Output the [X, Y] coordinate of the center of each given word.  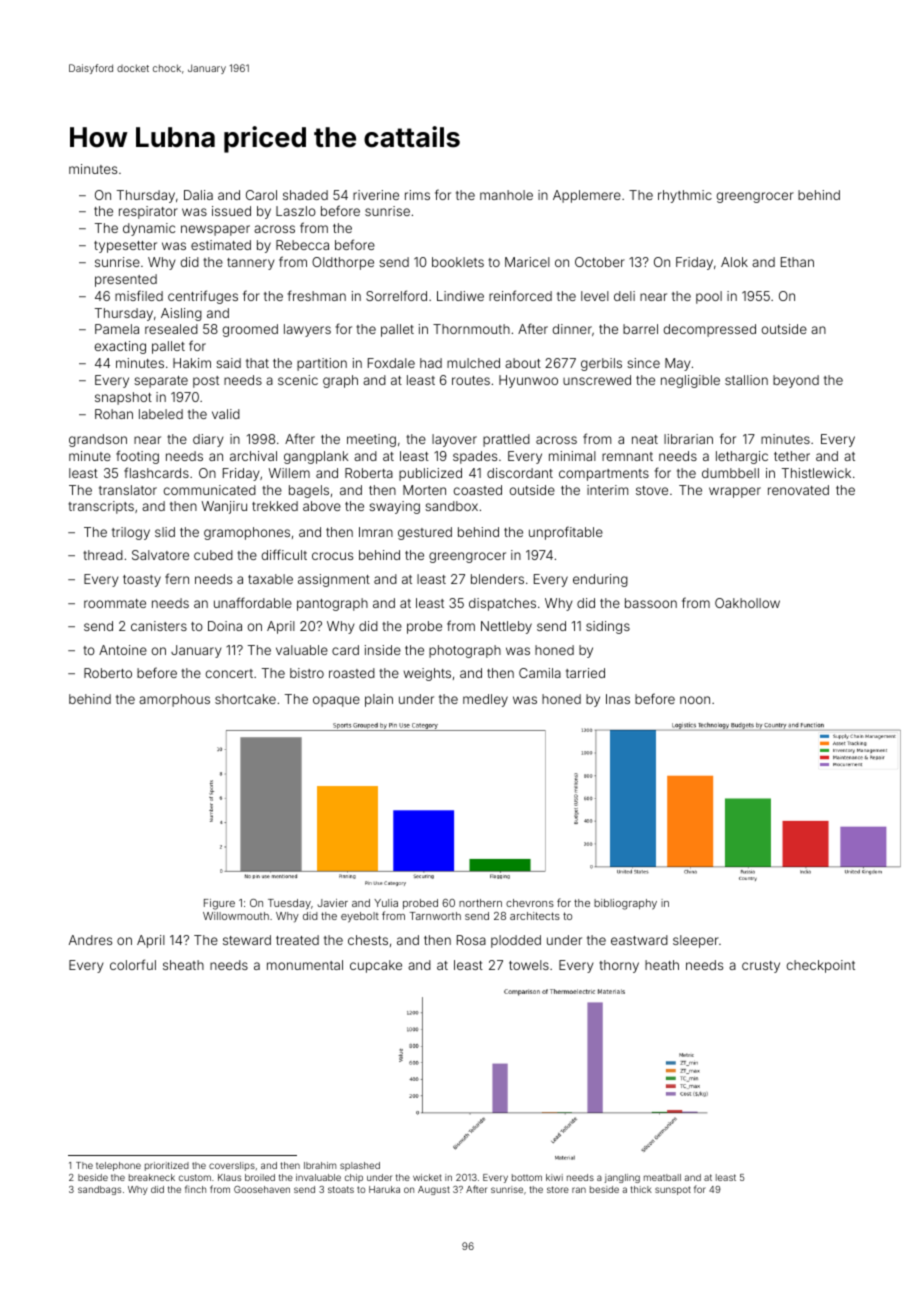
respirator [148, 212]
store [558, 1189]
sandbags [99, 1190]
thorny [619, 966]
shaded [305, 195]
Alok [734, 262]
